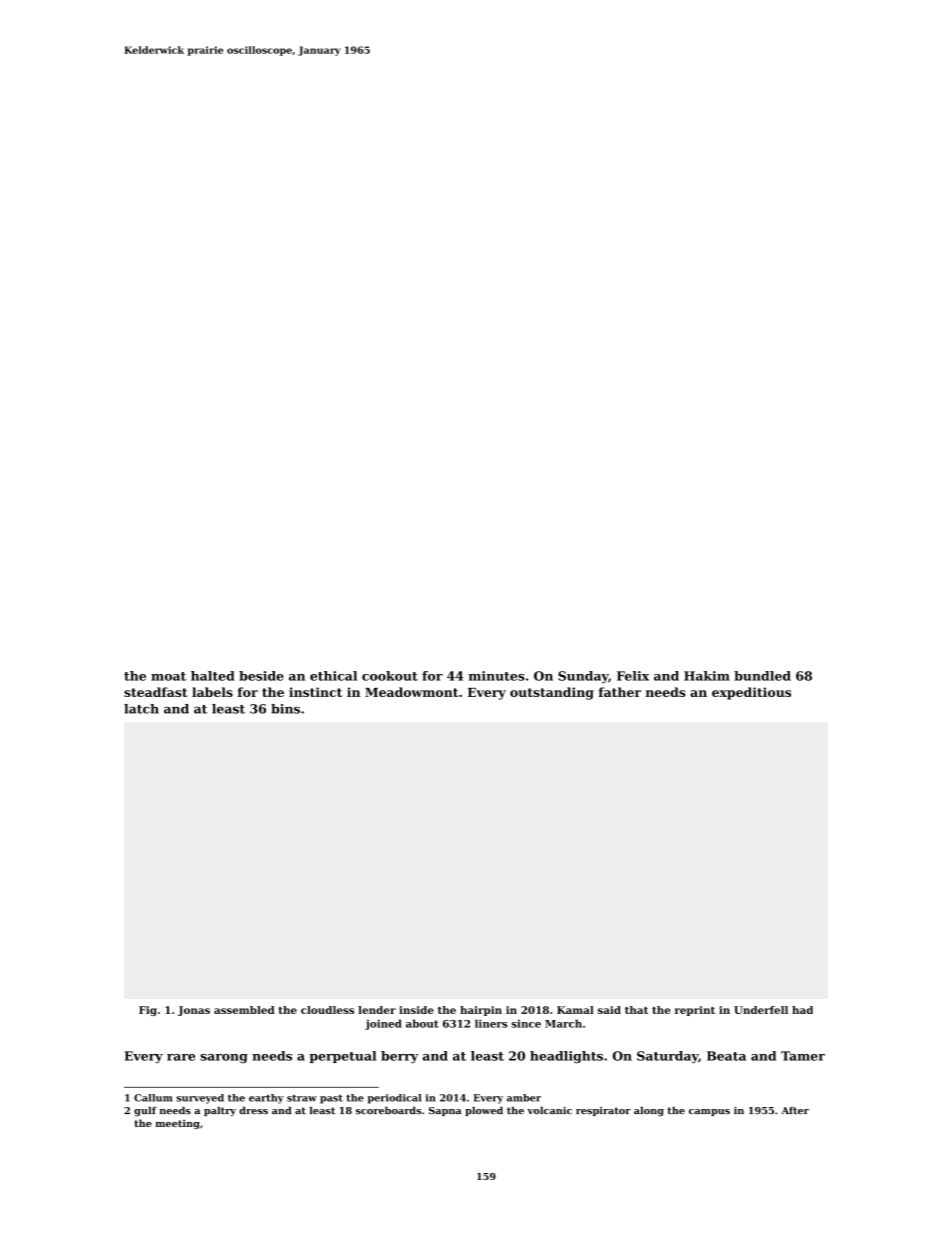  Describe the element at coordinates (550, 1110) in the page. I see `volcanic` at that location.
